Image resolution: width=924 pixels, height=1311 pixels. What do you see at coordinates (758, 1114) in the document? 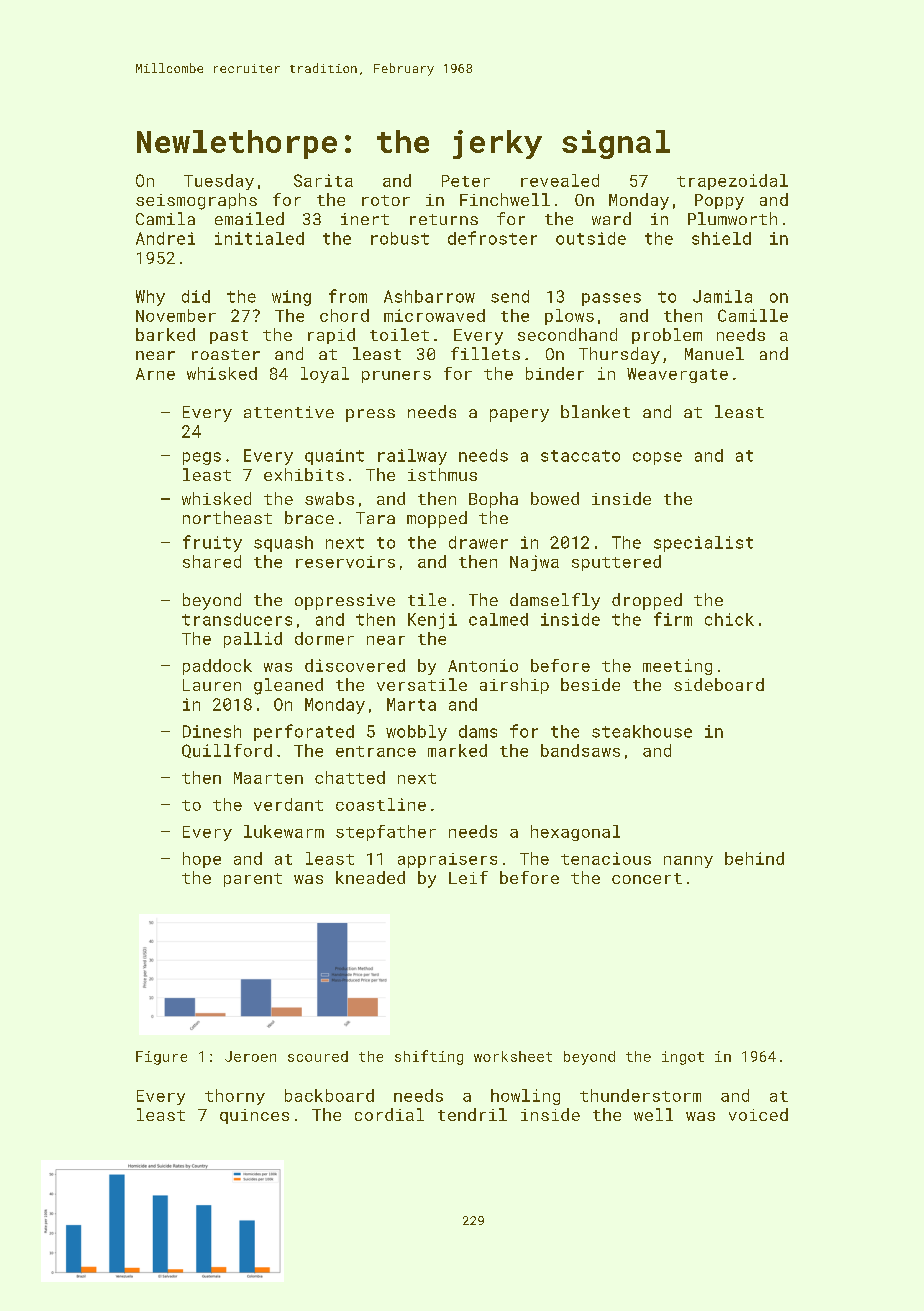
I see `voiced` at bounding box center [758, 1114].
